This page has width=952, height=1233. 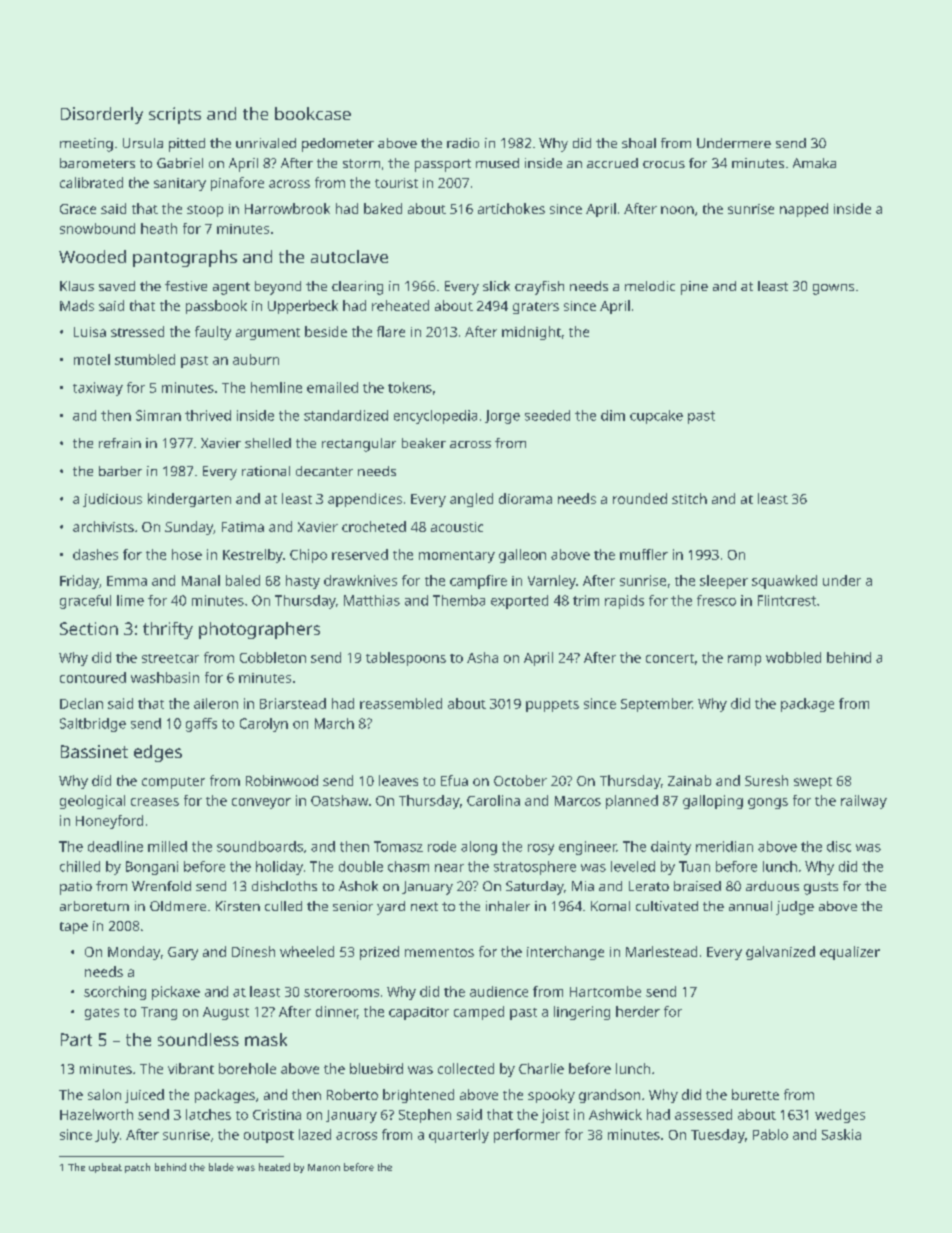 I want to click on inhaler, so click(x=508, y=906).
